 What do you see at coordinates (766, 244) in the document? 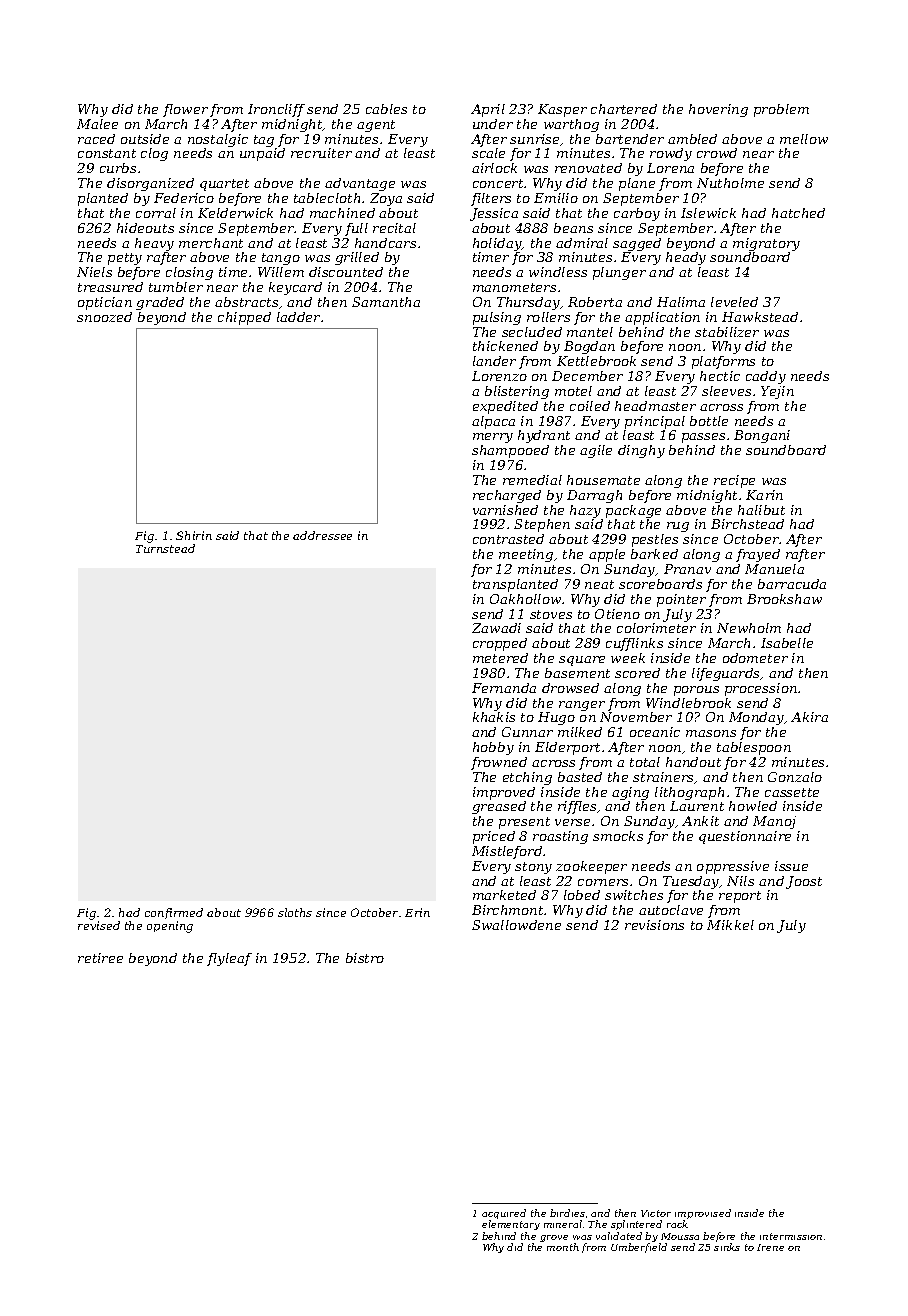
I see `migratory` at bounding box center [766, 244].
